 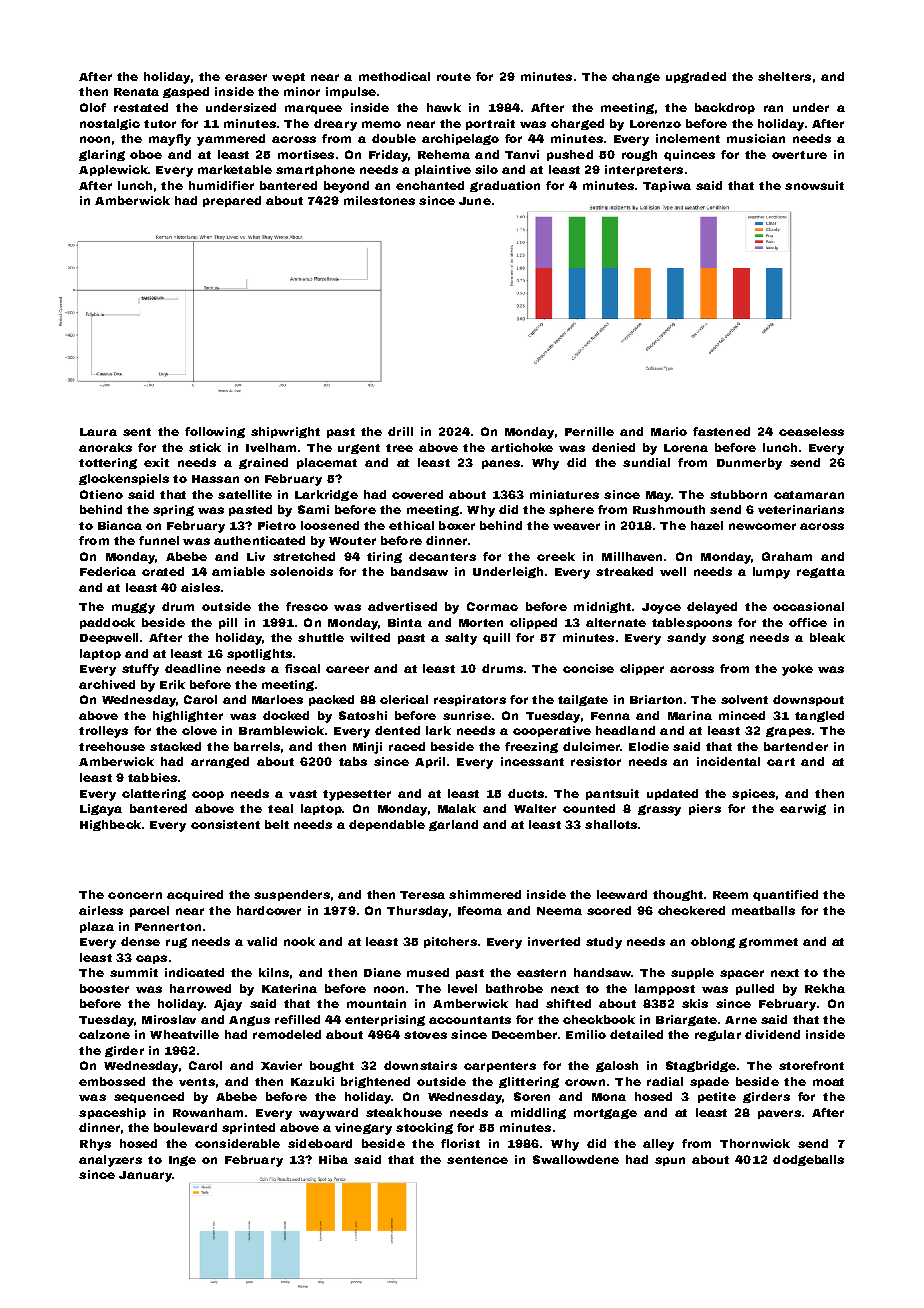 What do you see at coordinates (636, 77) in the page?
I see `change` at bounding box center [636, 77].
